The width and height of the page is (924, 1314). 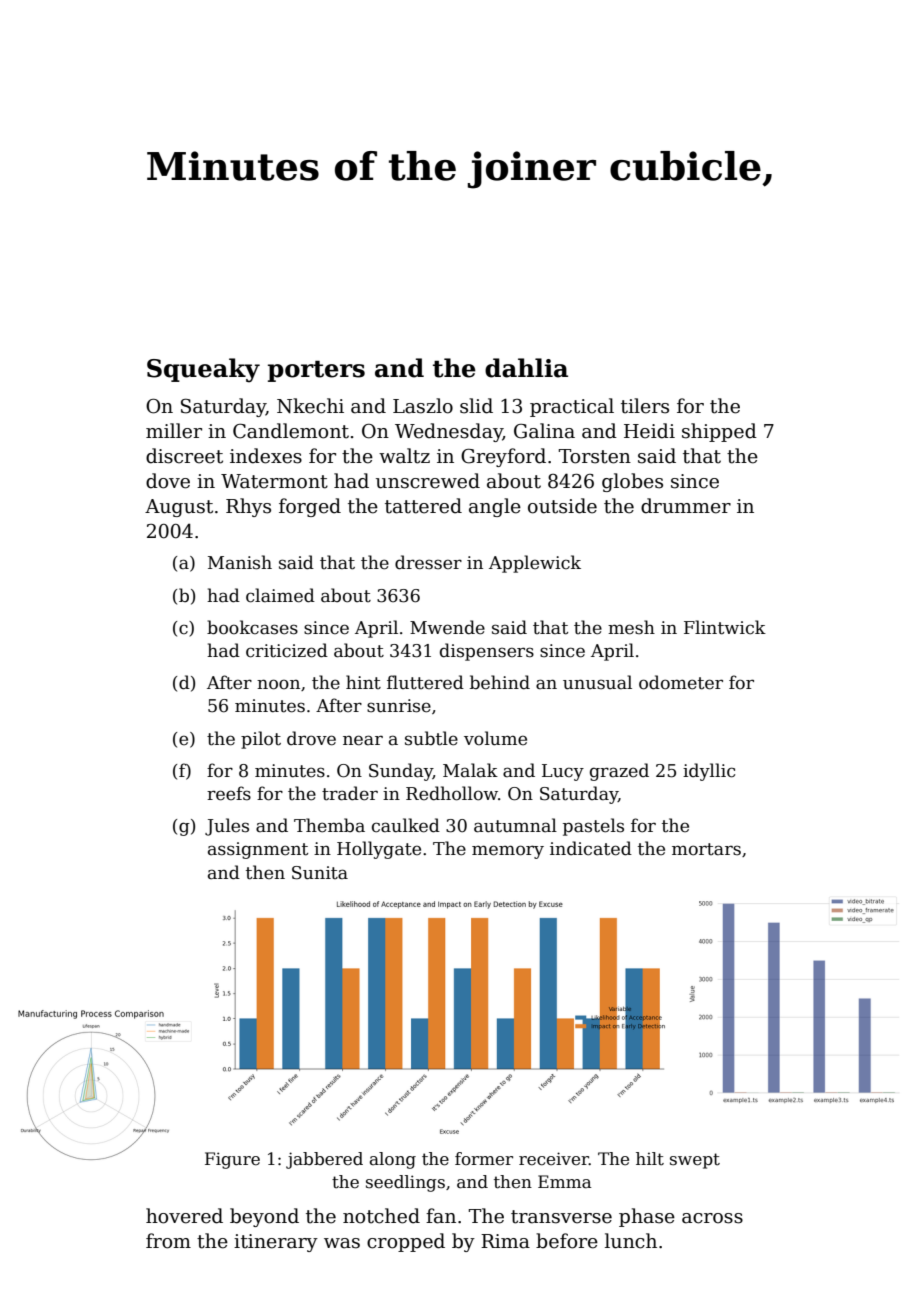 What do you see at coordinates (342, 1243) in the page?
I see `was` at bounding box center [342, 1243].
